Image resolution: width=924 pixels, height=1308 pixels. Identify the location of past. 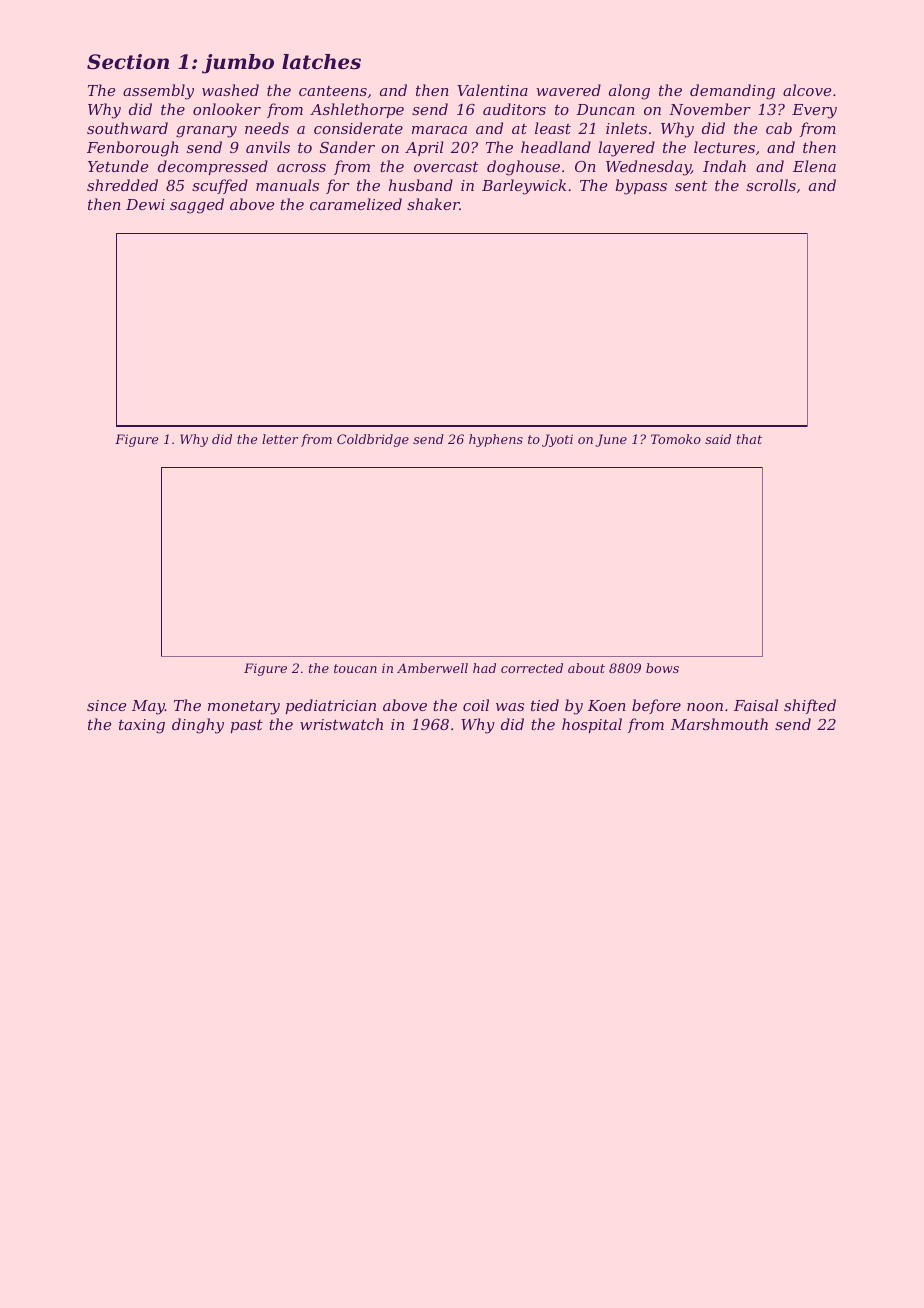
(247, 726).
